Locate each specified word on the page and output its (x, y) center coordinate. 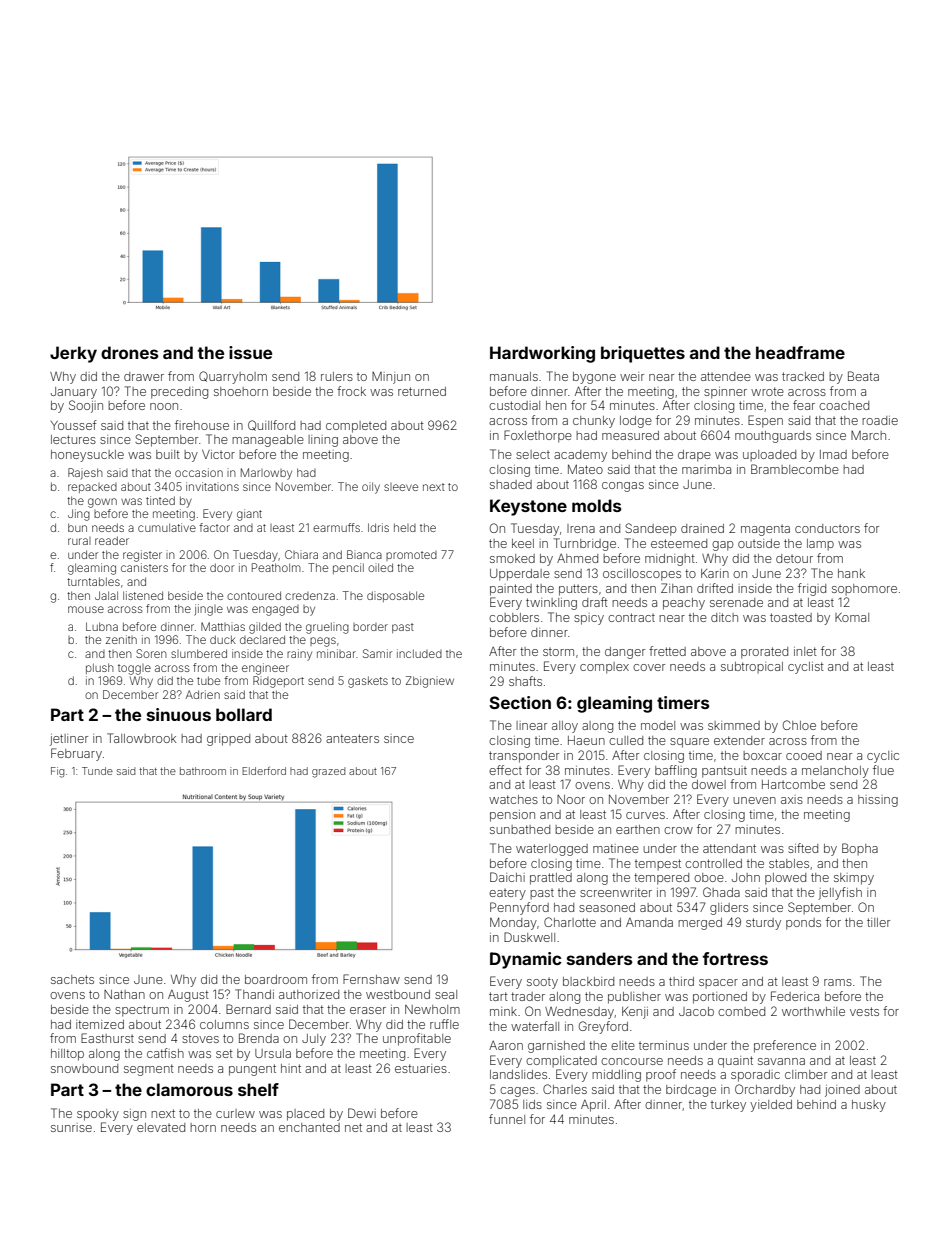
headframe (800, 352)
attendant (729, 848)
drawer (144, 376)
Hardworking (542, 354)
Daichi (507, 877)
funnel (507, 1119)
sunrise (71, 1127)
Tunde (97, 771)
